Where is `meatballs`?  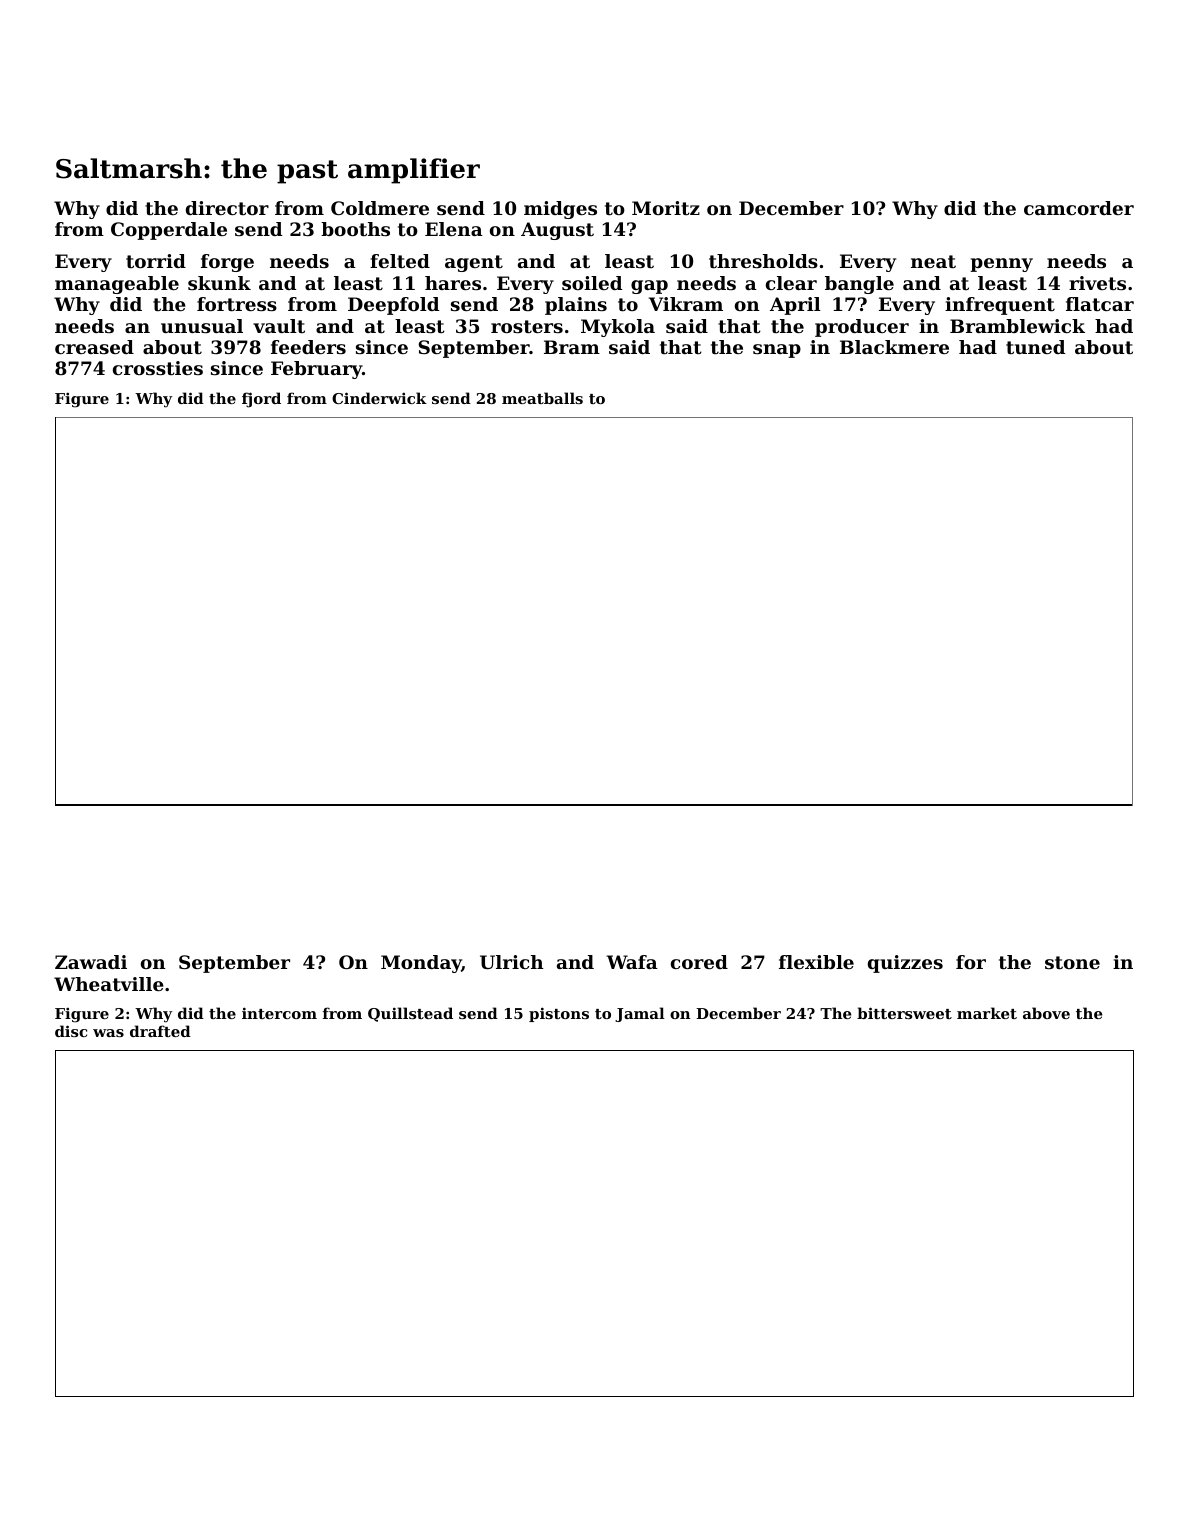
meatballs is located at coordinates (542, 398).
